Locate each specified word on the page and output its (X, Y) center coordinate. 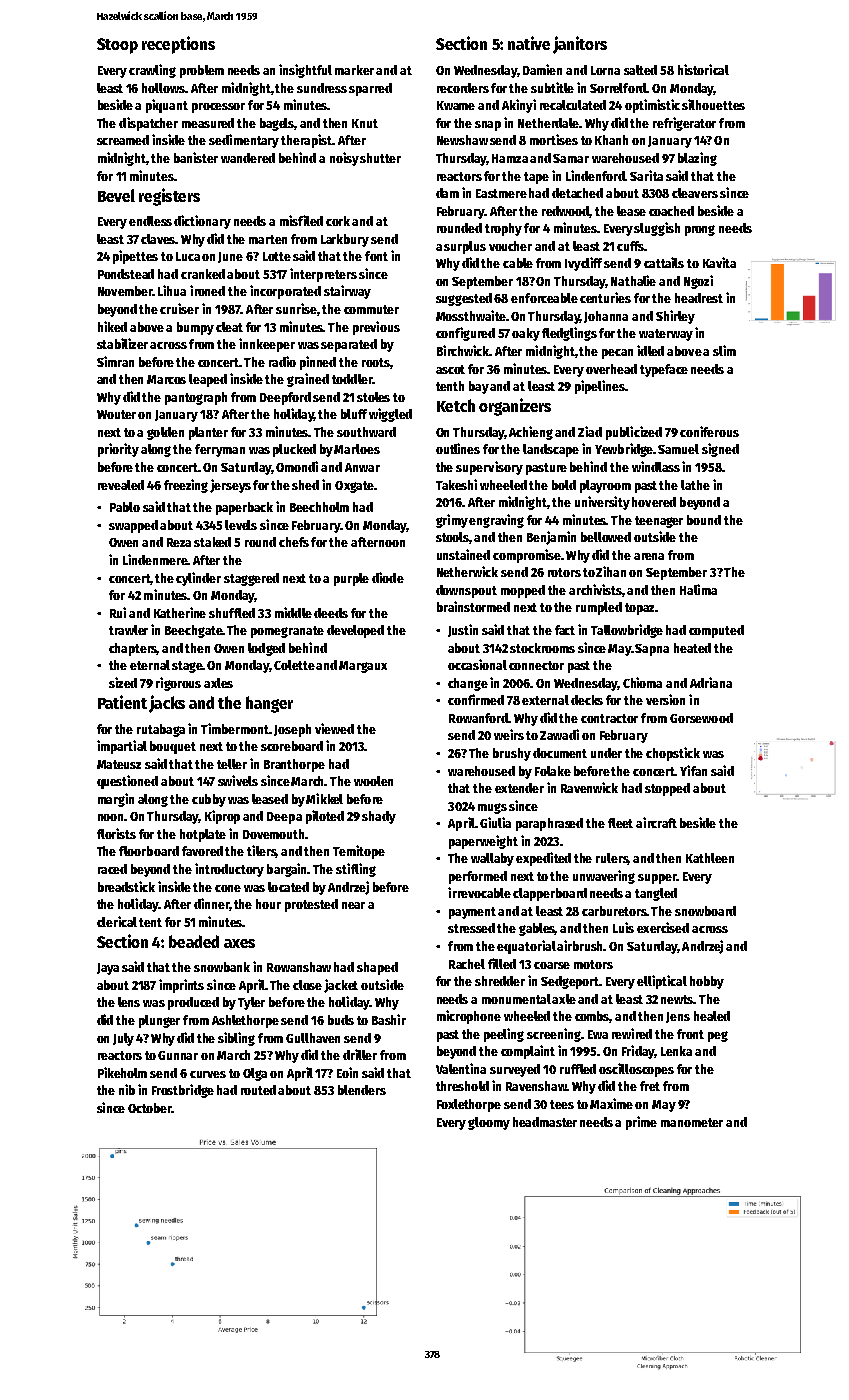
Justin (463, 630)
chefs (294, 542)
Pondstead (126, 274)
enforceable (544, 298)
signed (720, 450)
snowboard (705, 911)
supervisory (489, 468)
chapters (133, 649)
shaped (377, 968)
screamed (123, 140)
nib (127, 1089)
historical (703, 69)
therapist (306, 141)
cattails (664, 262)
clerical (117, 921)
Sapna (652, 650)
